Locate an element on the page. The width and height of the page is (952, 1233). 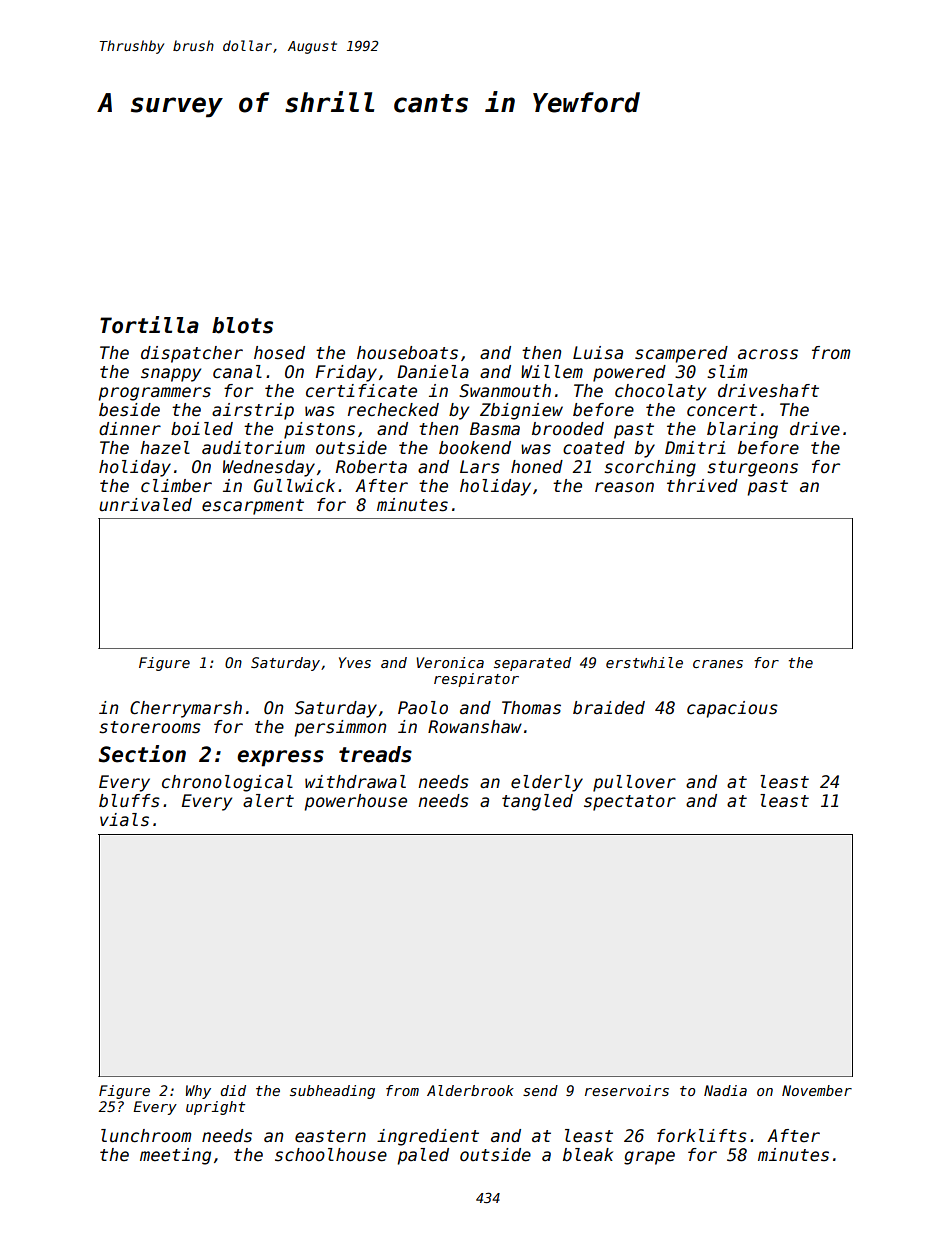
scampered is located at coordinates (681, 354).
